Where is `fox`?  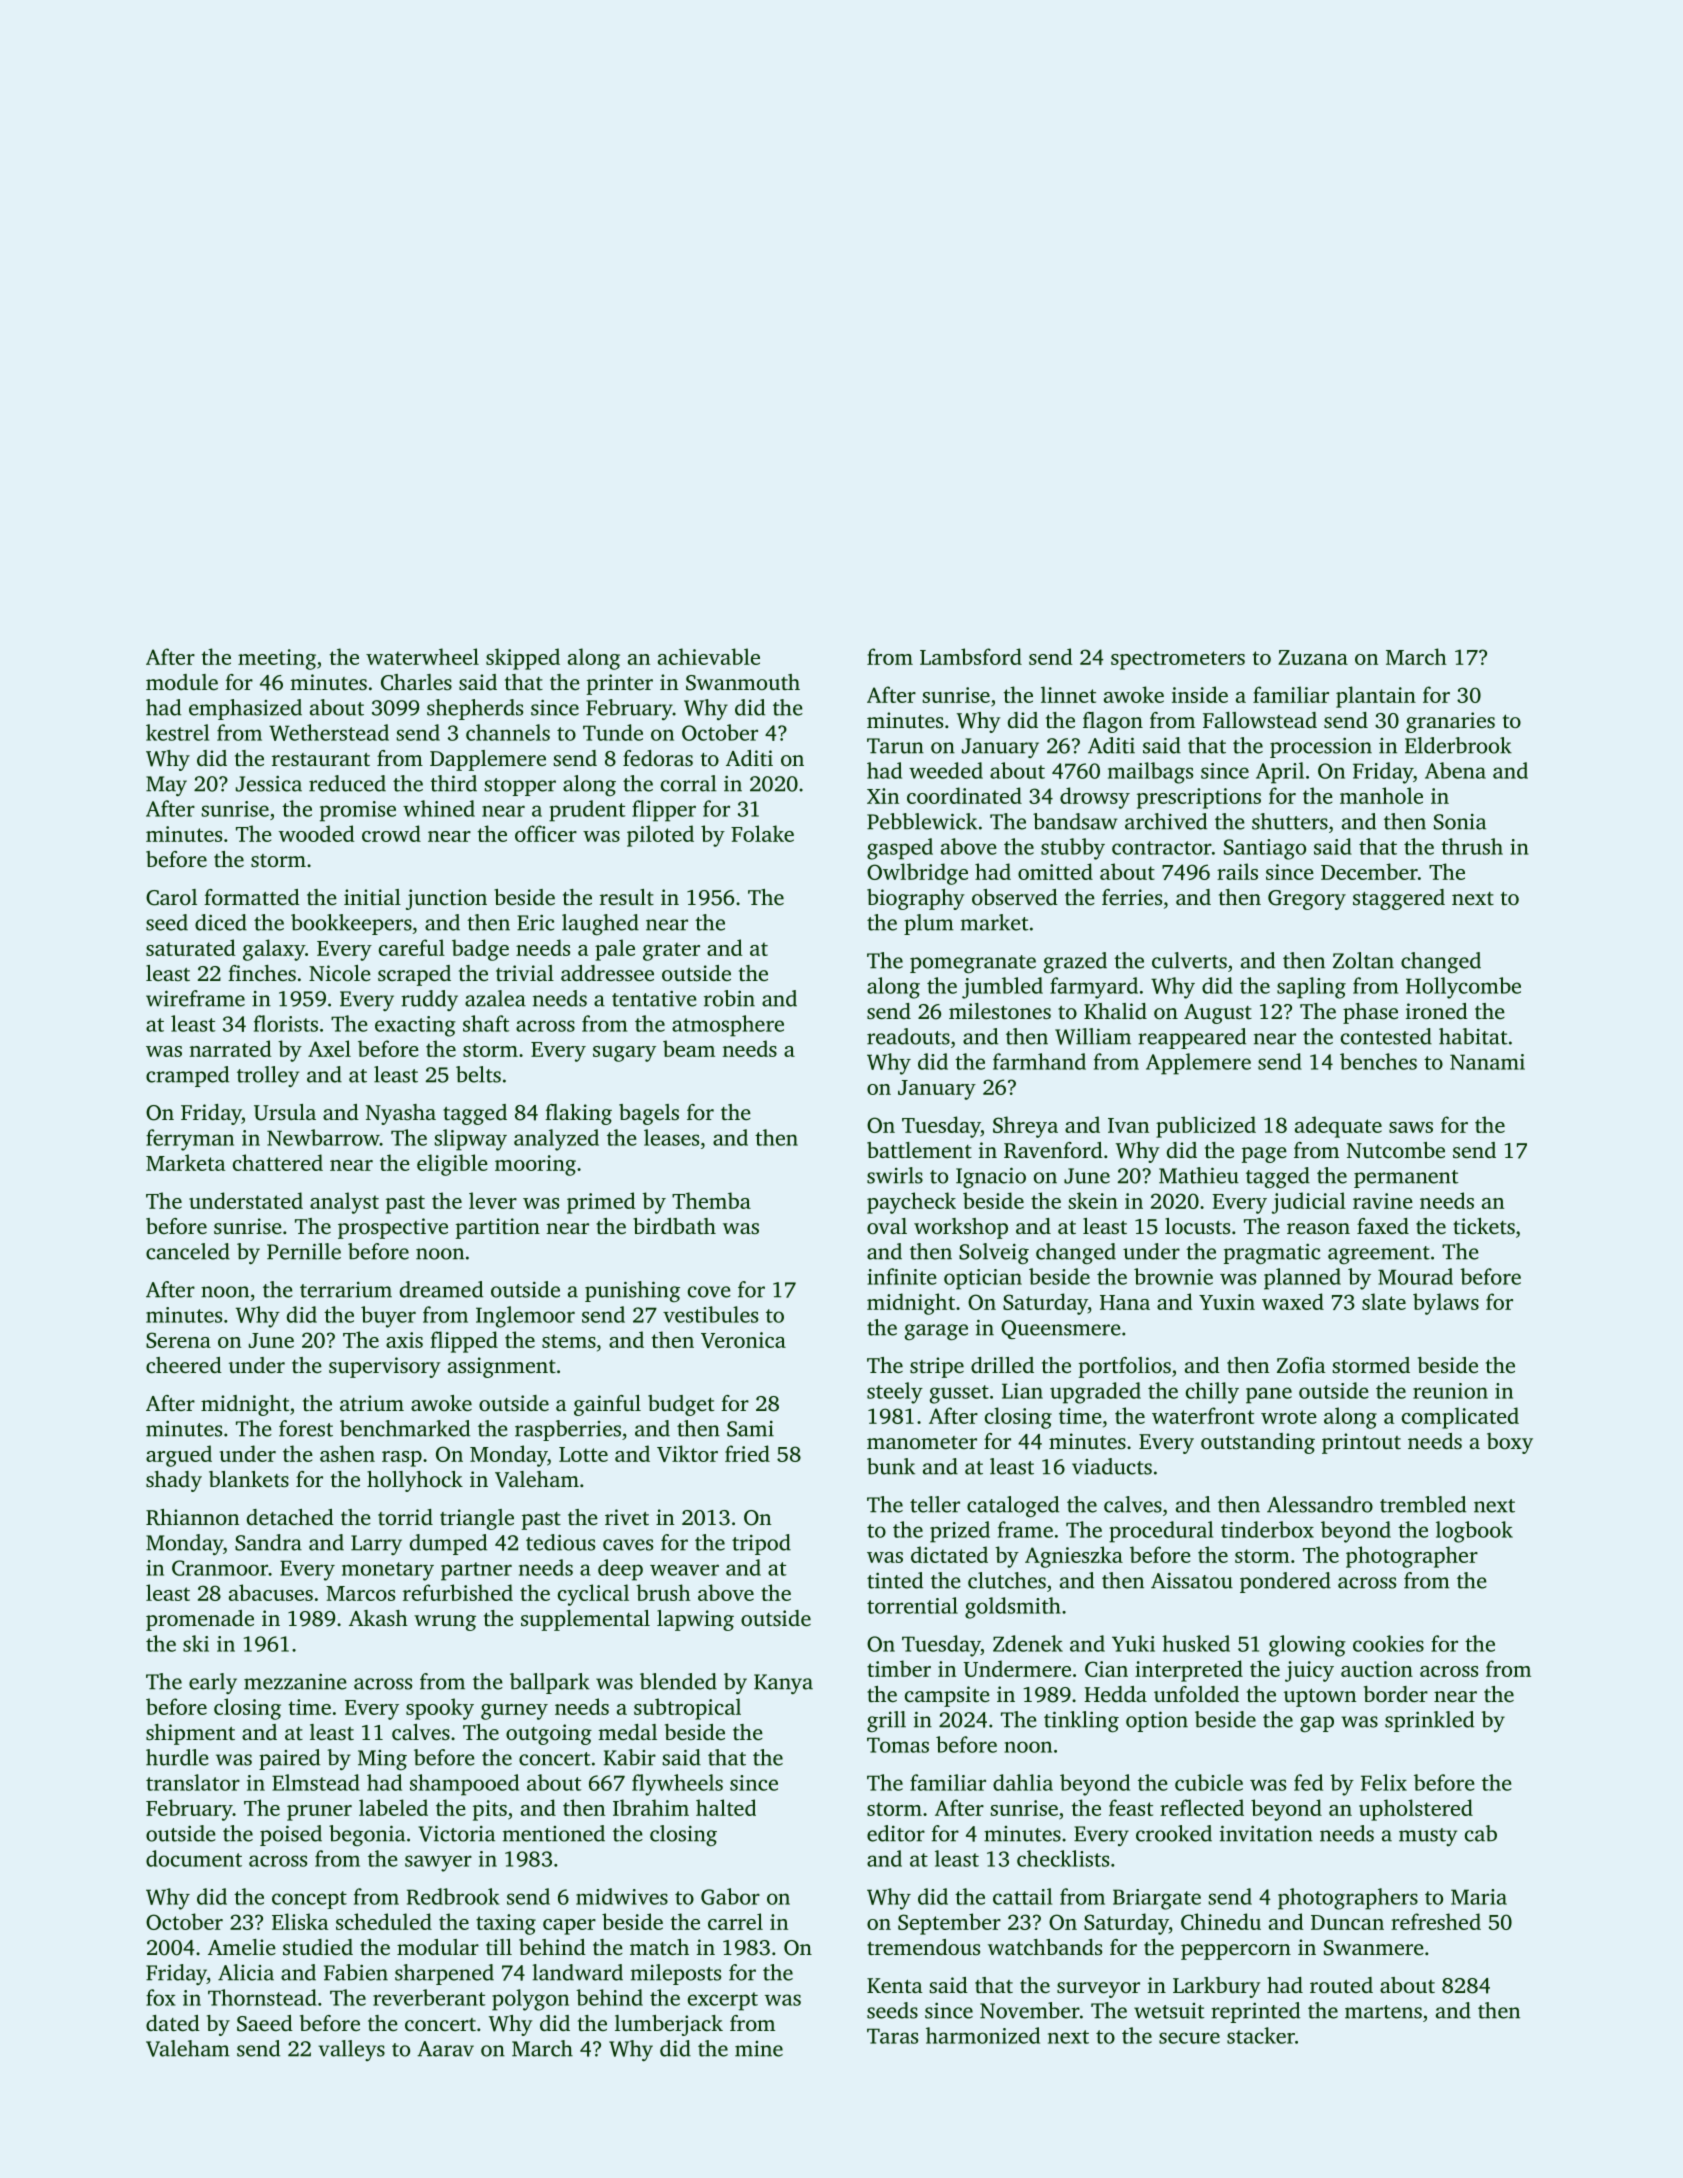
fox is located at coordinates (161, 1997).
